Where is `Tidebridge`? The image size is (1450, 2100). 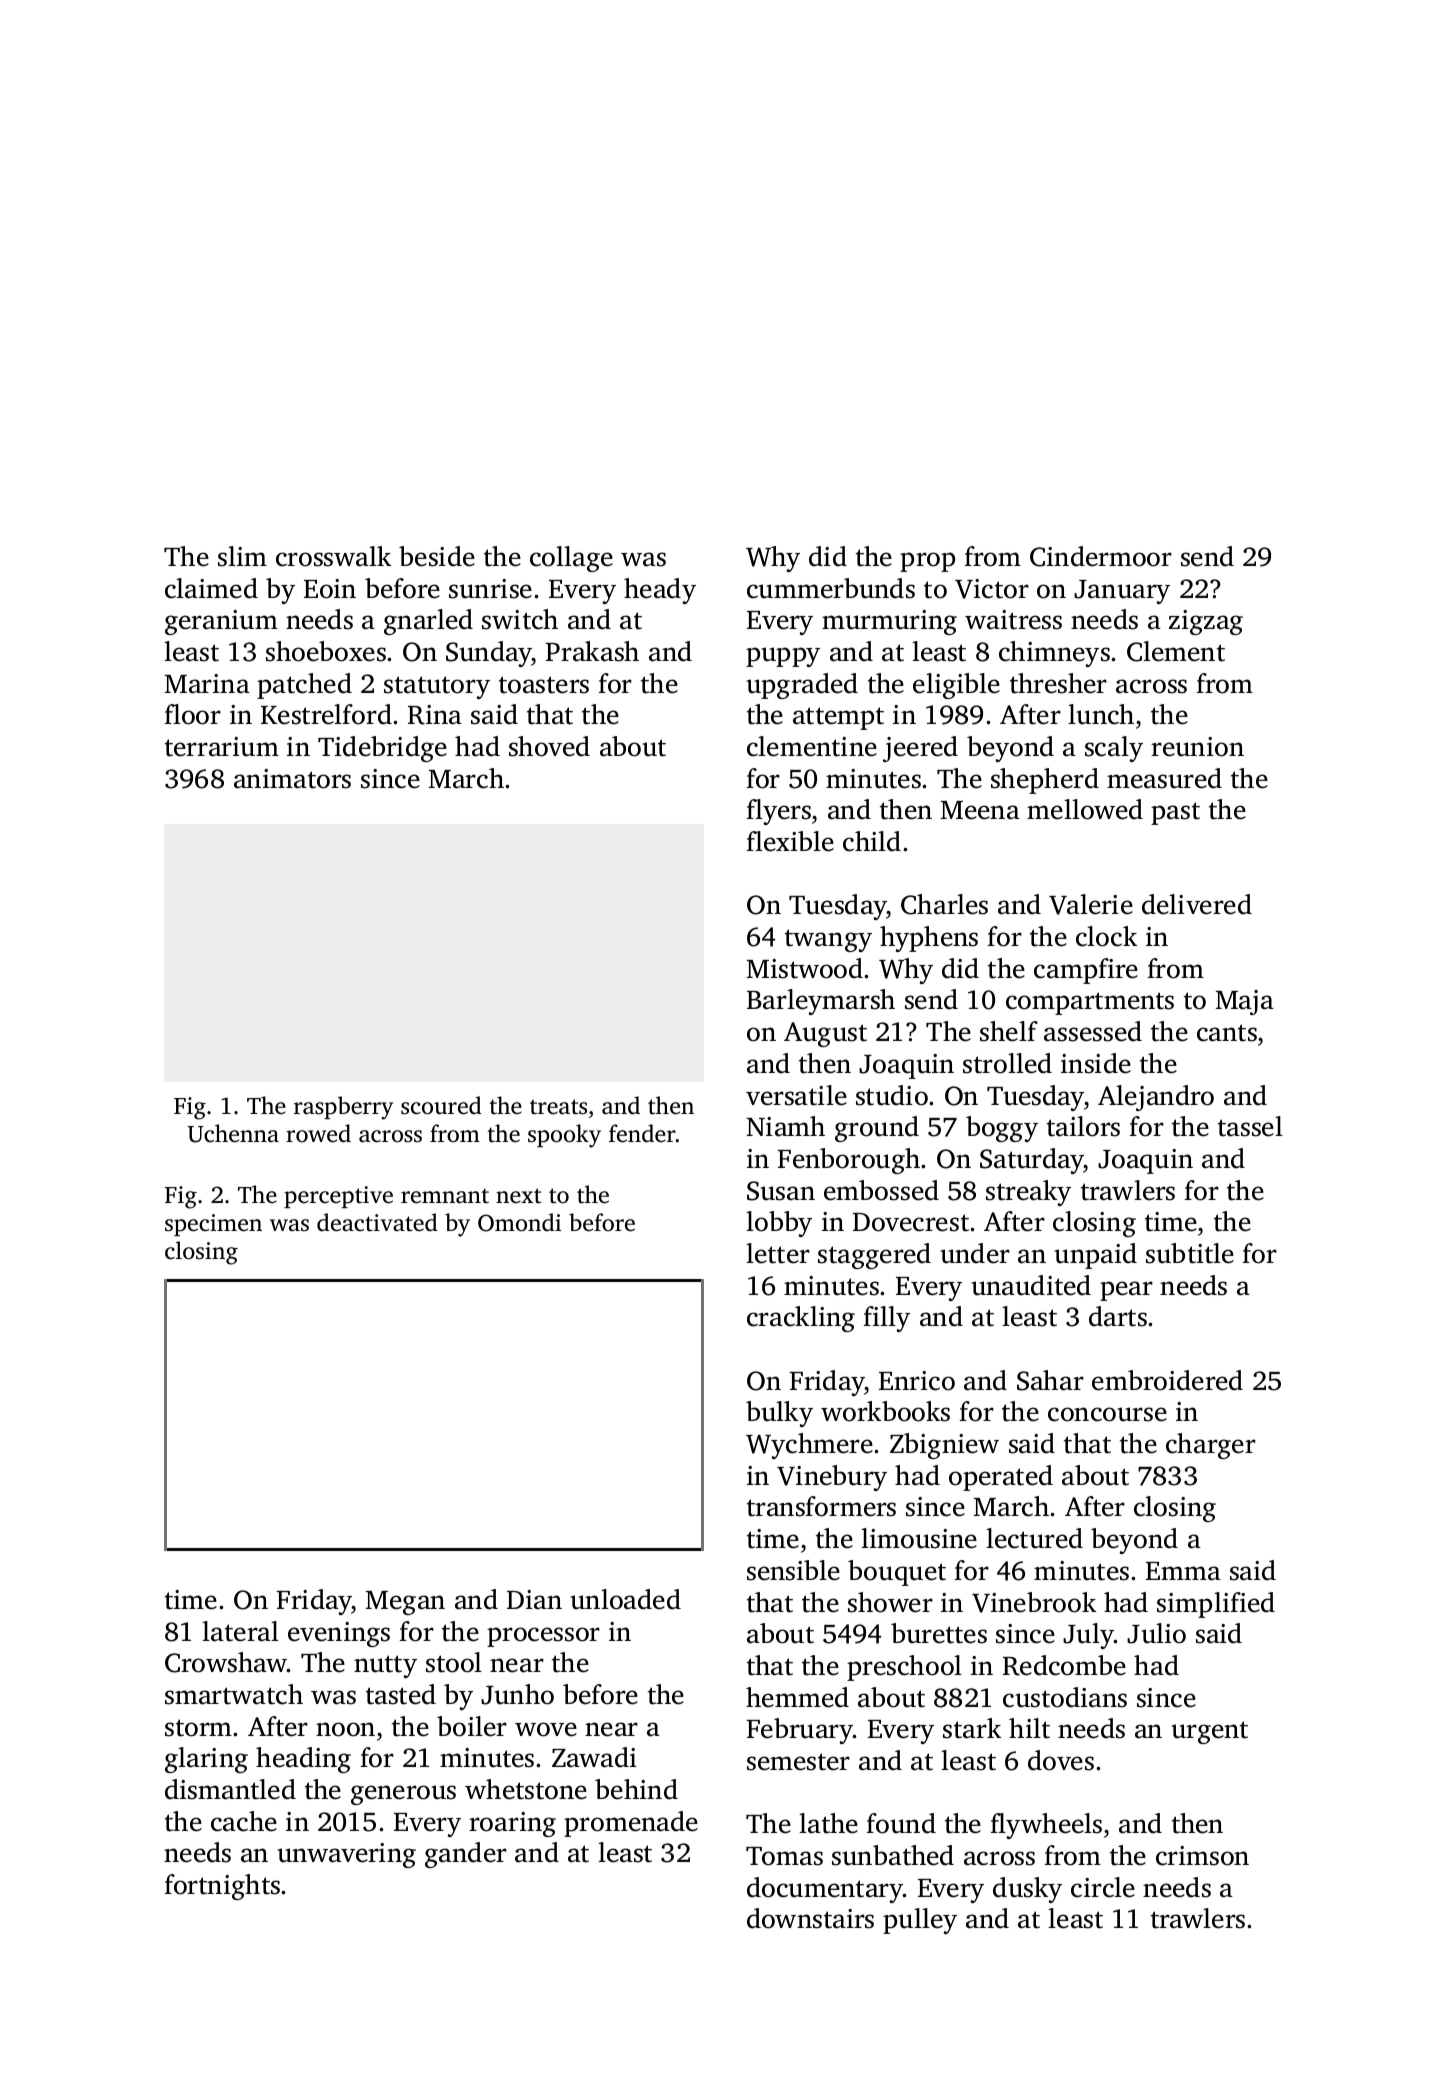
Tidebridge is located at coordinates (382, 749).
